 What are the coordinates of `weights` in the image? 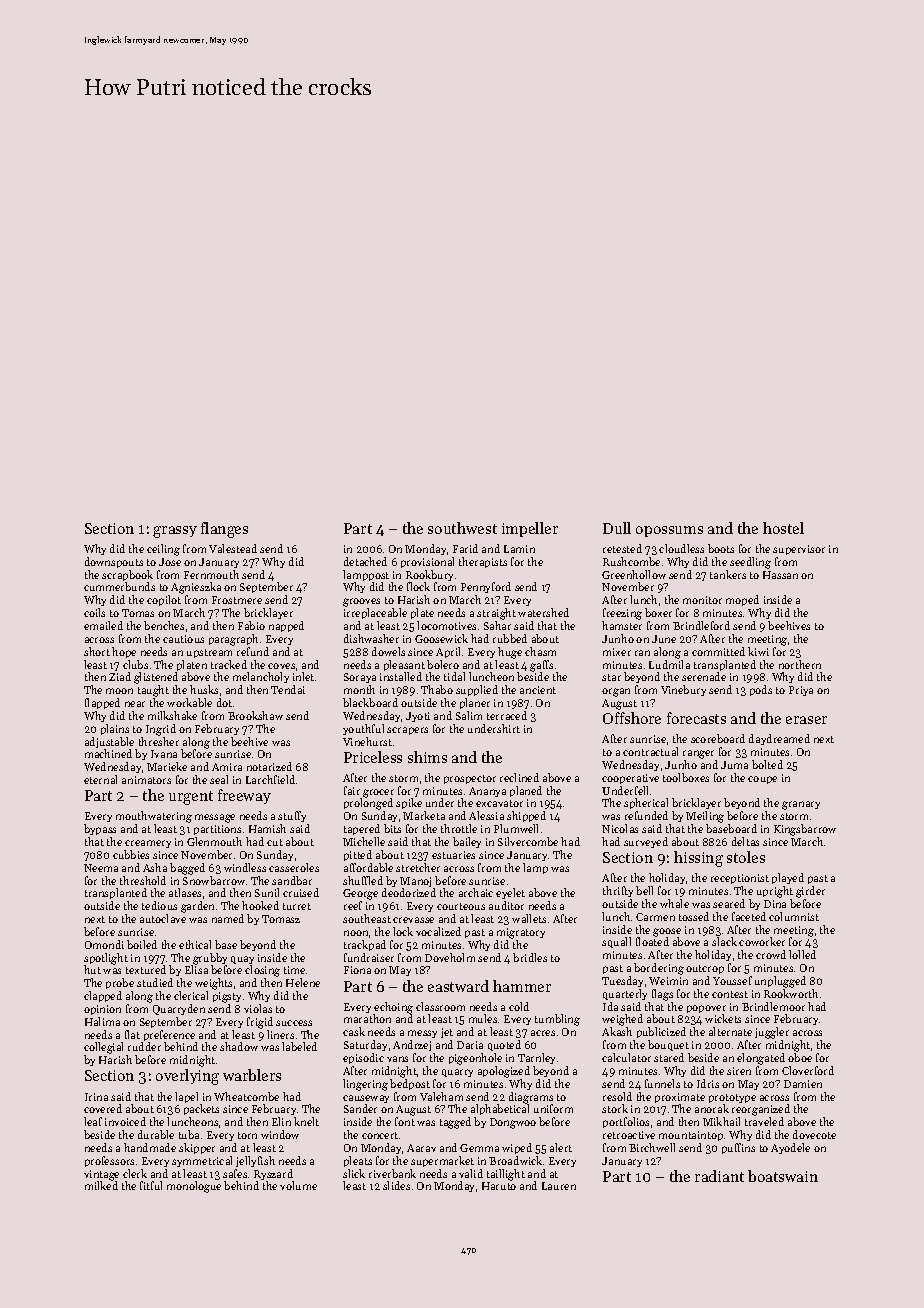 It's located at (213, 984).
